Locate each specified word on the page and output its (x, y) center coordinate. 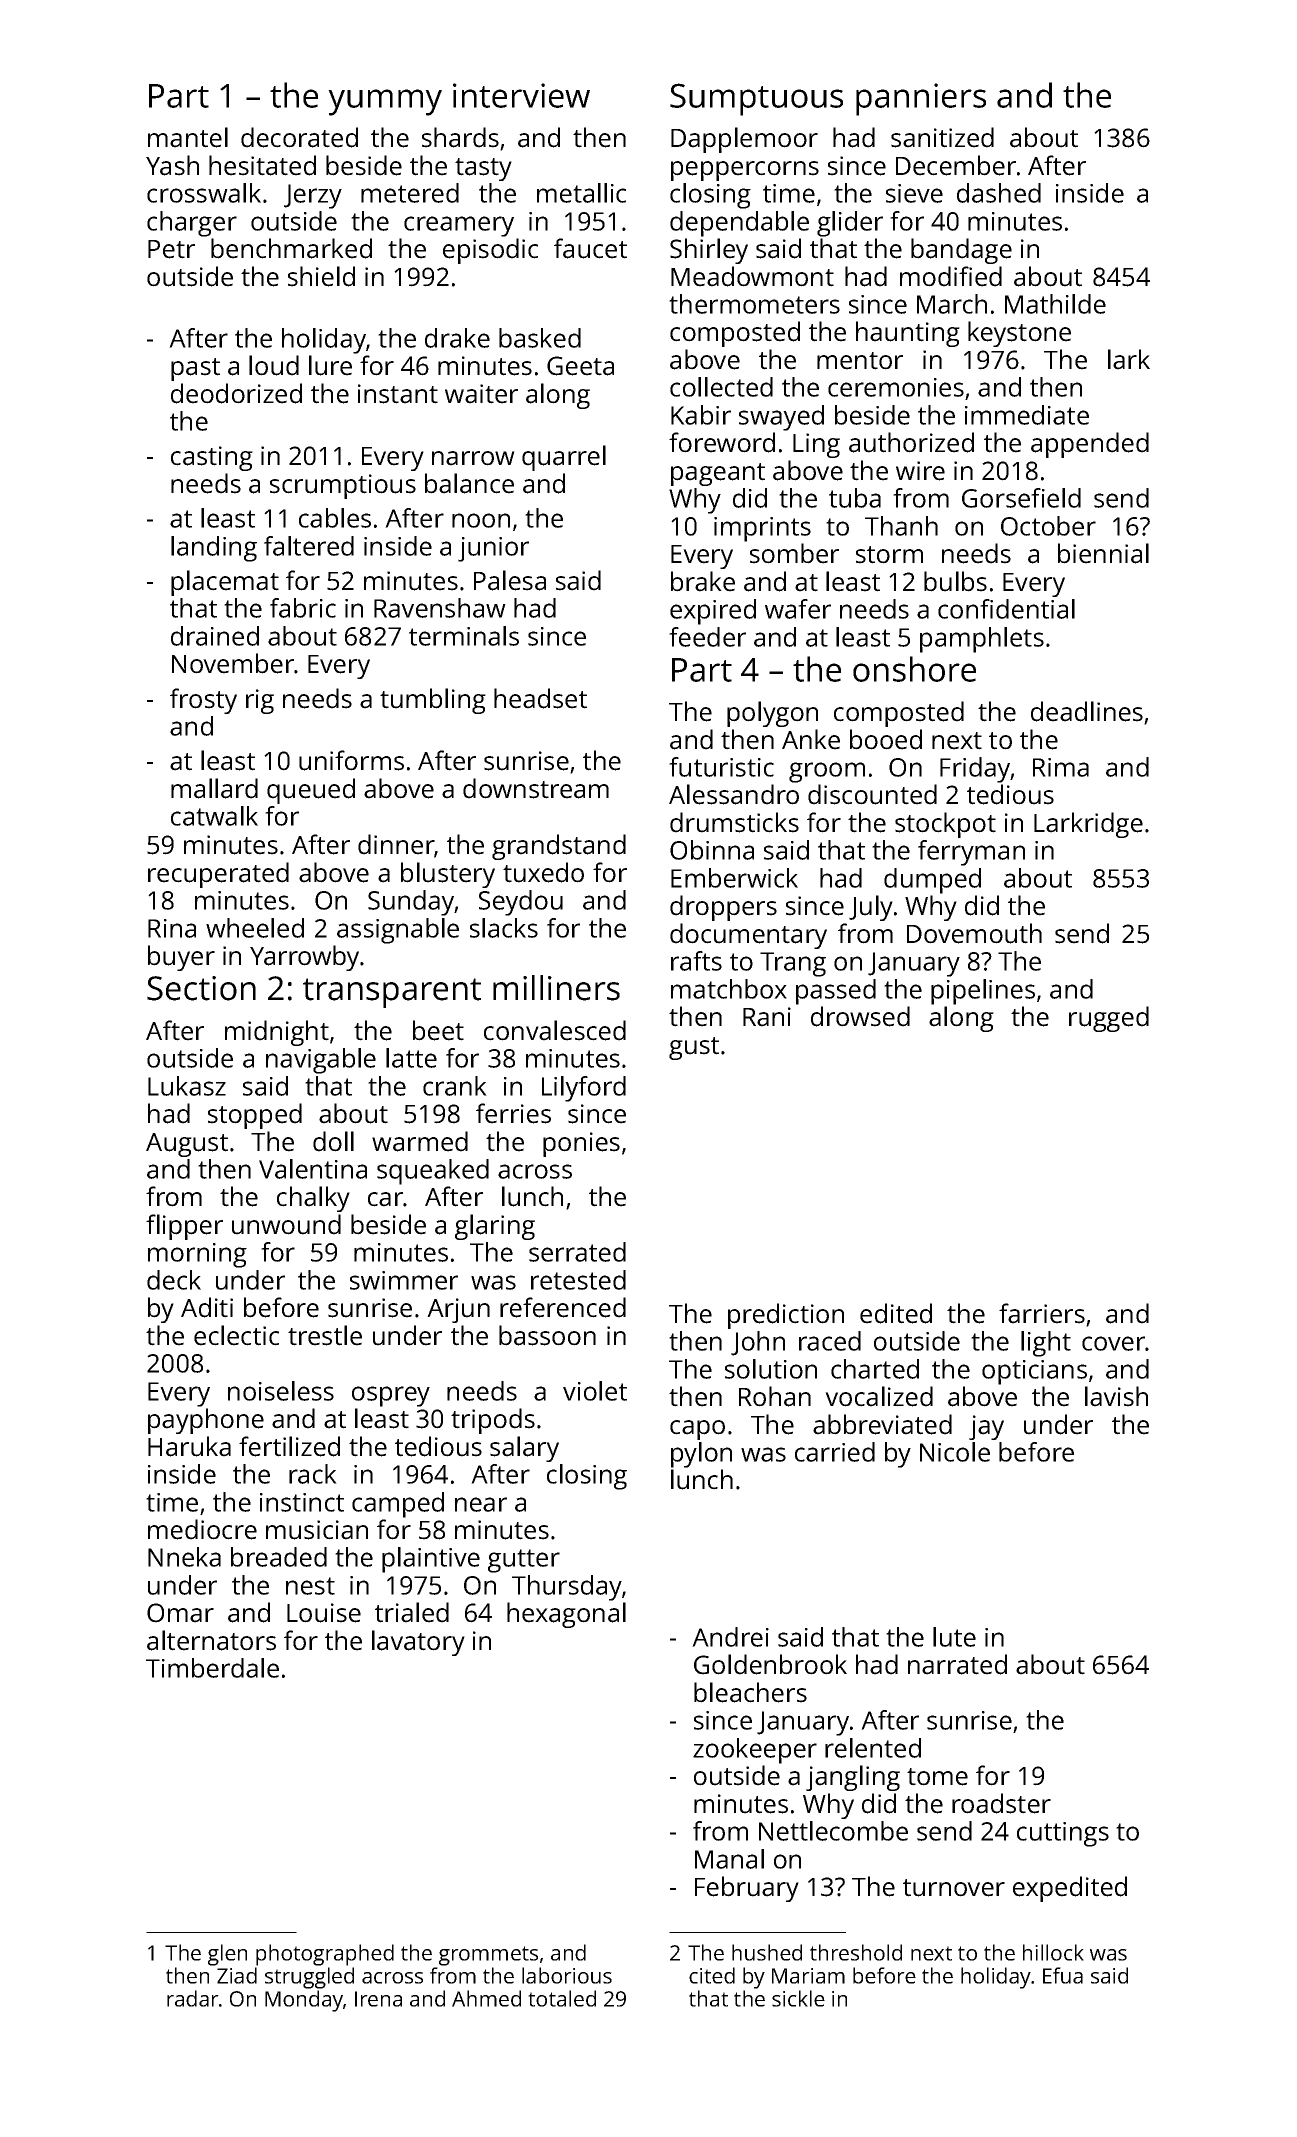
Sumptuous (756, 99)
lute (954, 1637)
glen (227, 1955)
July (871, 908)
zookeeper (755, 1751)
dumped (932, 881)
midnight (277, 1033)
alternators (211, 1640)
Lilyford (584, 1089)
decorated (299, 137)
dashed (999, 193)
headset (540, 698)
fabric (303, 608)
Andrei (730, 1637)
